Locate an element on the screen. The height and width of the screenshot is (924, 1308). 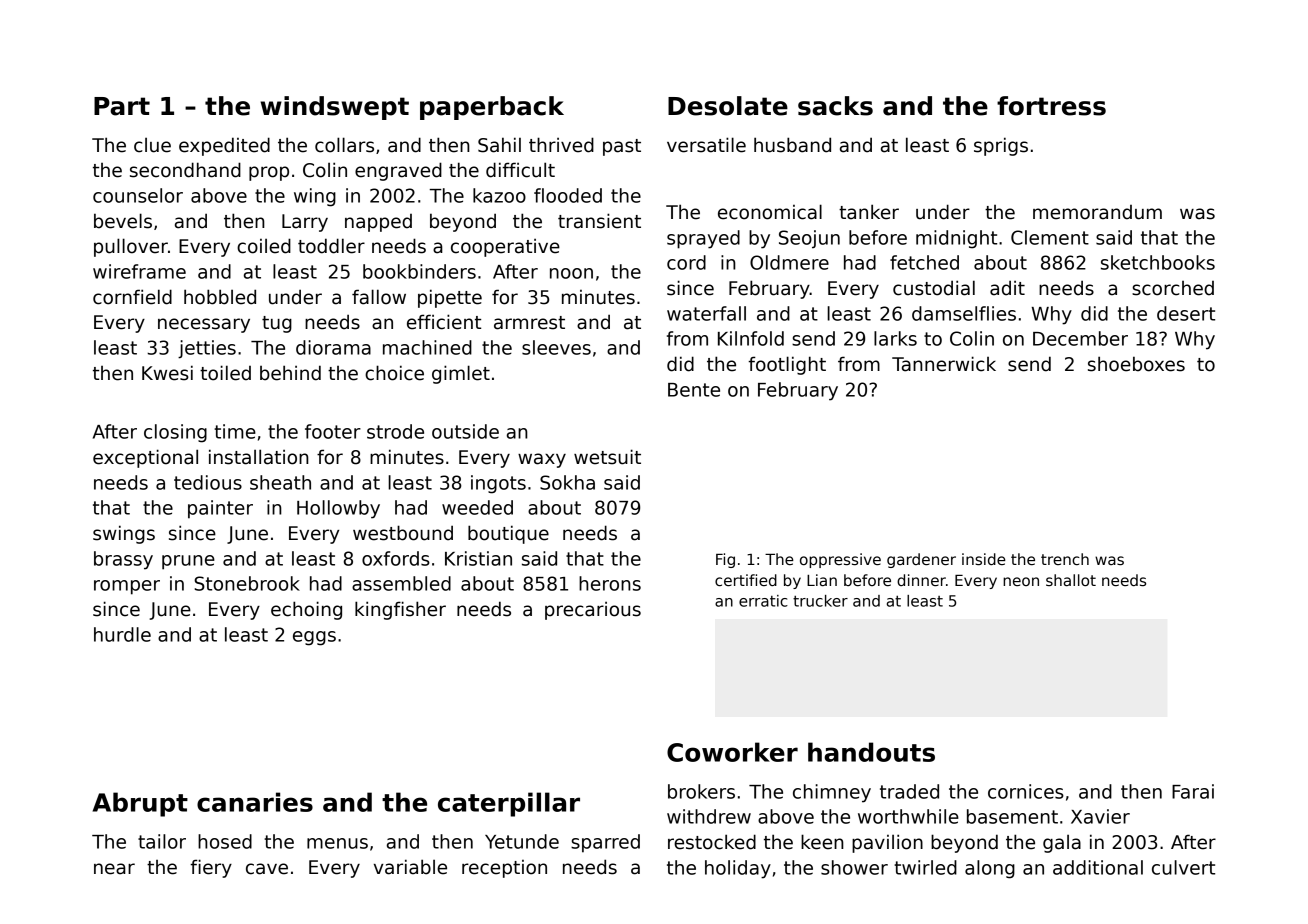
footlight is located at coordinates (787, 365).
